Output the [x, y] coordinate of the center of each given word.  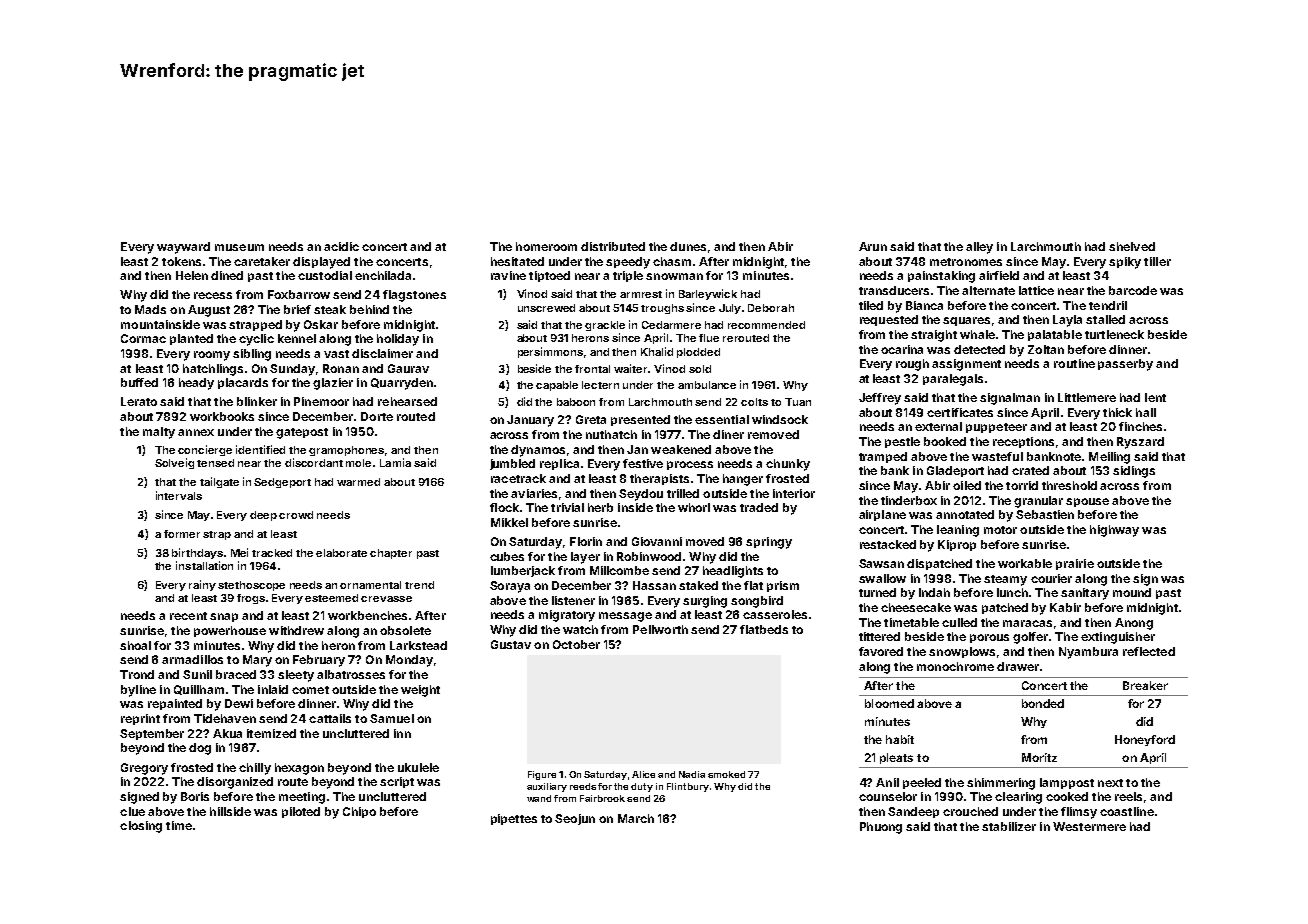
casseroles [775, 614]
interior [794, 493]
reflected [1149, 651]
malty [159, 433]
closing [141, 827]
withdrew [296, 630]
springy [769, 543]
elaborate [341, 553]
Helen [192, 275]
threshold [1069, 485]
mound [1132, 592]
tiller [1157, 261]
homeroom [546, 246]
